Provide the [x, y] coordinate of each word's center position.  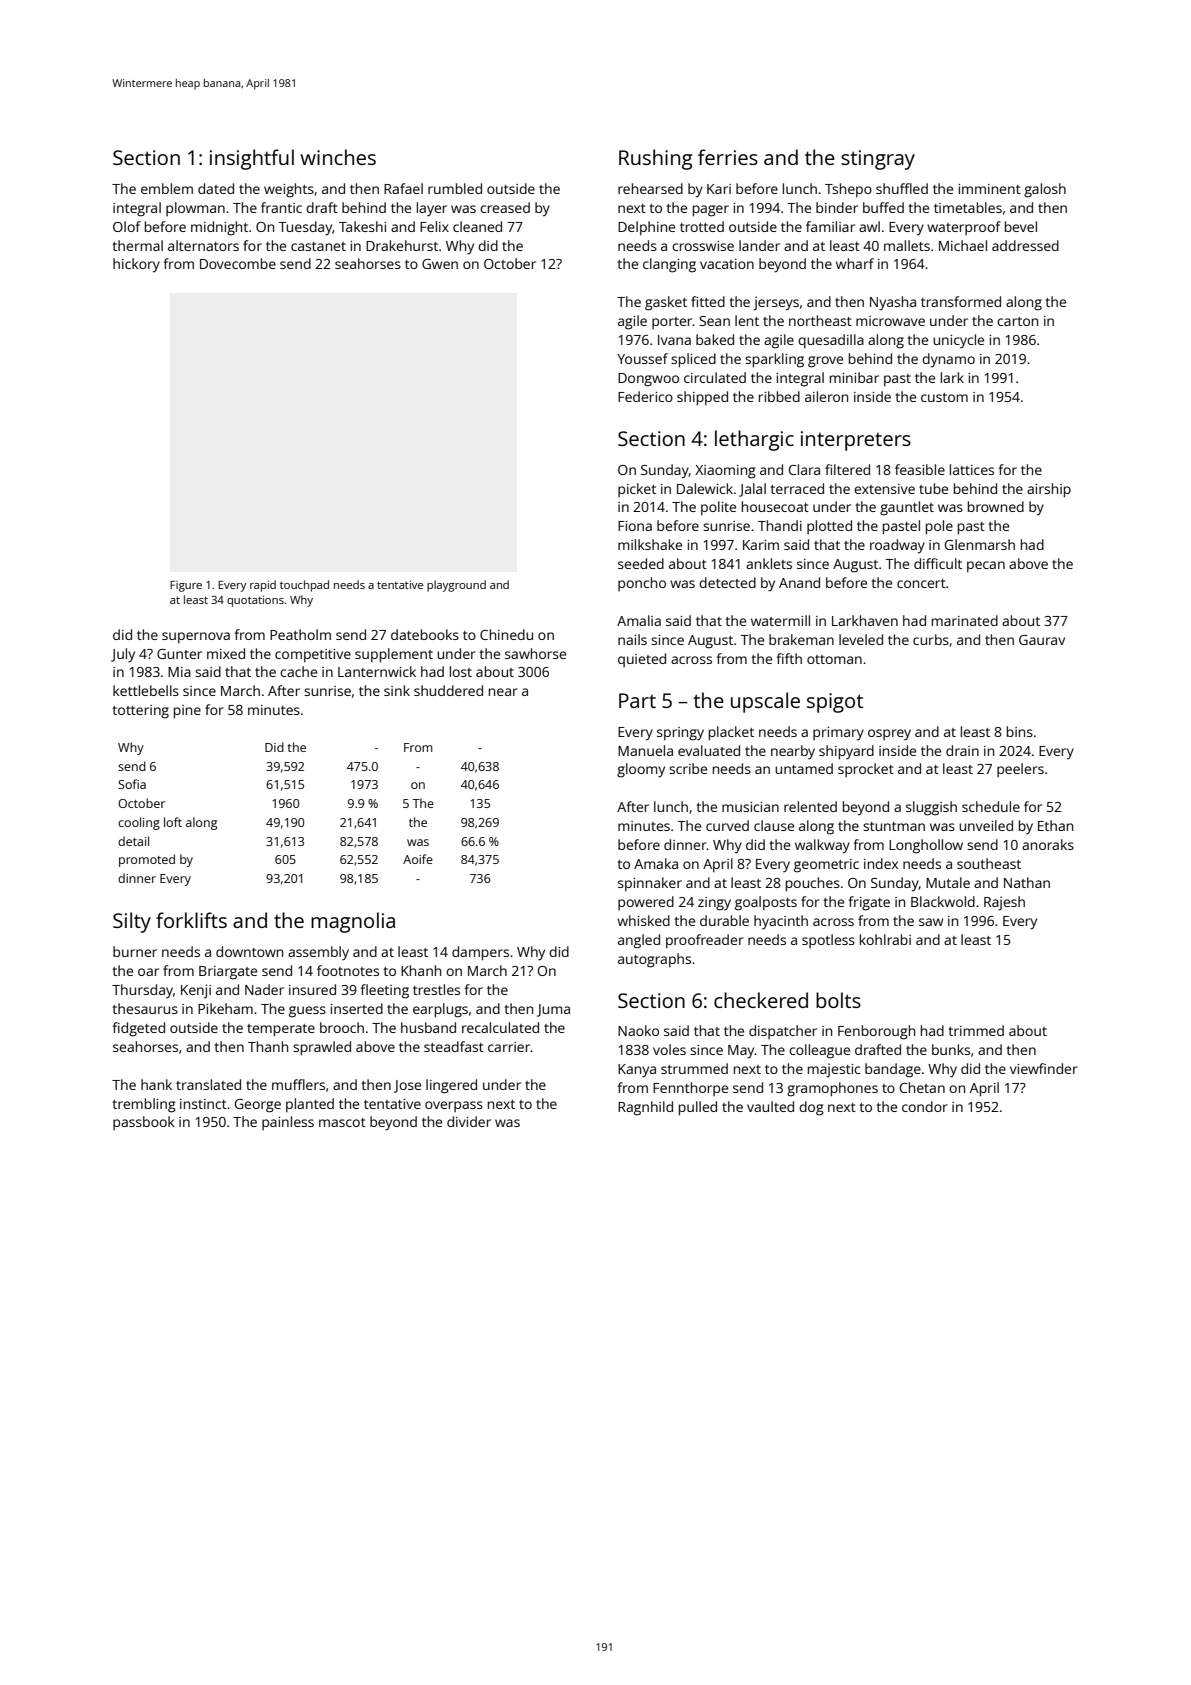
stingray [878, 160]
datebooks [425, 634]
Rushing [655, 159]
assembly [318, 953]
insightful [252, 159]
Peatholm [300, 634]
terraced [797, 488]
